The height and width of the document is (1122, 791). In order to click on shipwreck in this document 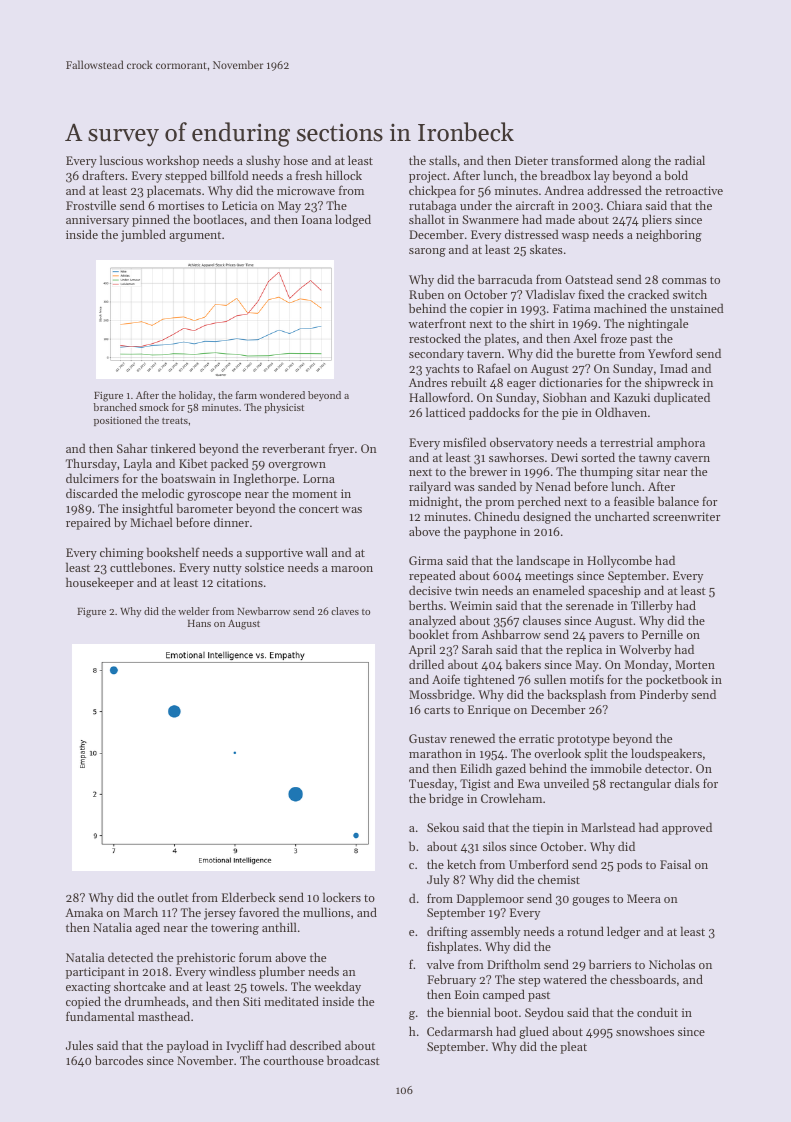, I will do `click(672, 383)`.
